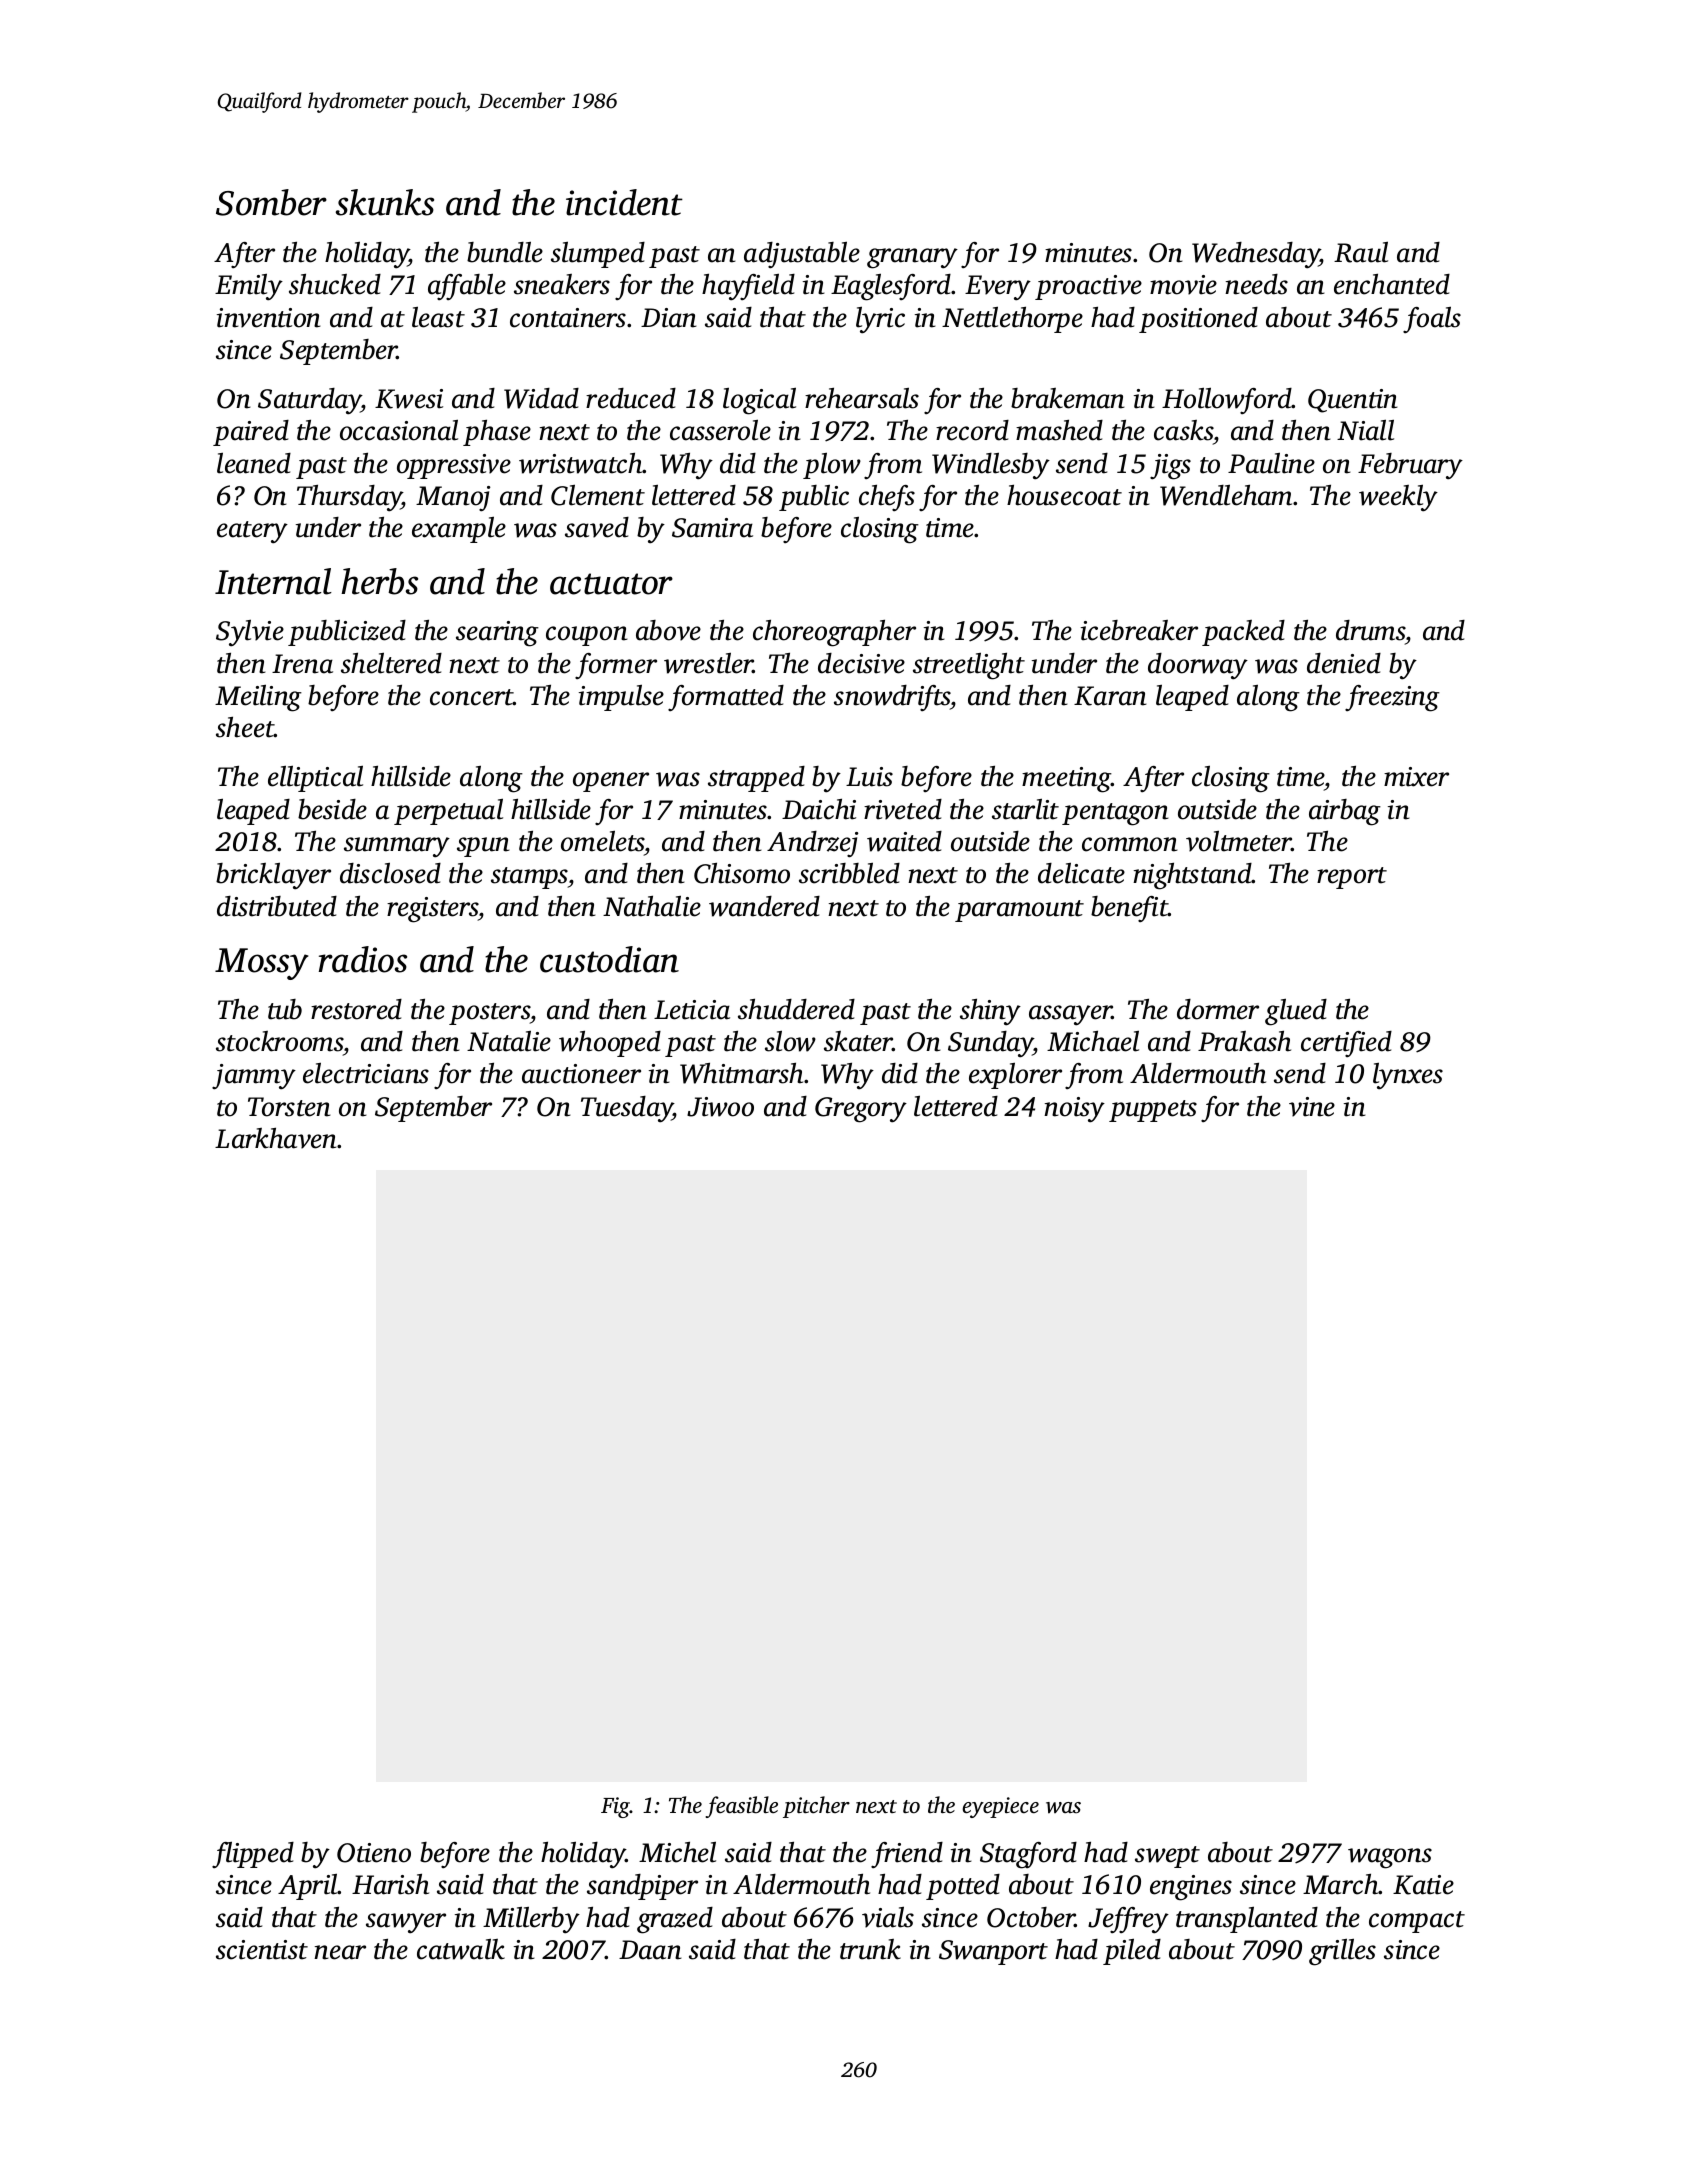  What do you see at coordinates (459, 530) in the page?
I see `example` at bounding box center [459, 530].
